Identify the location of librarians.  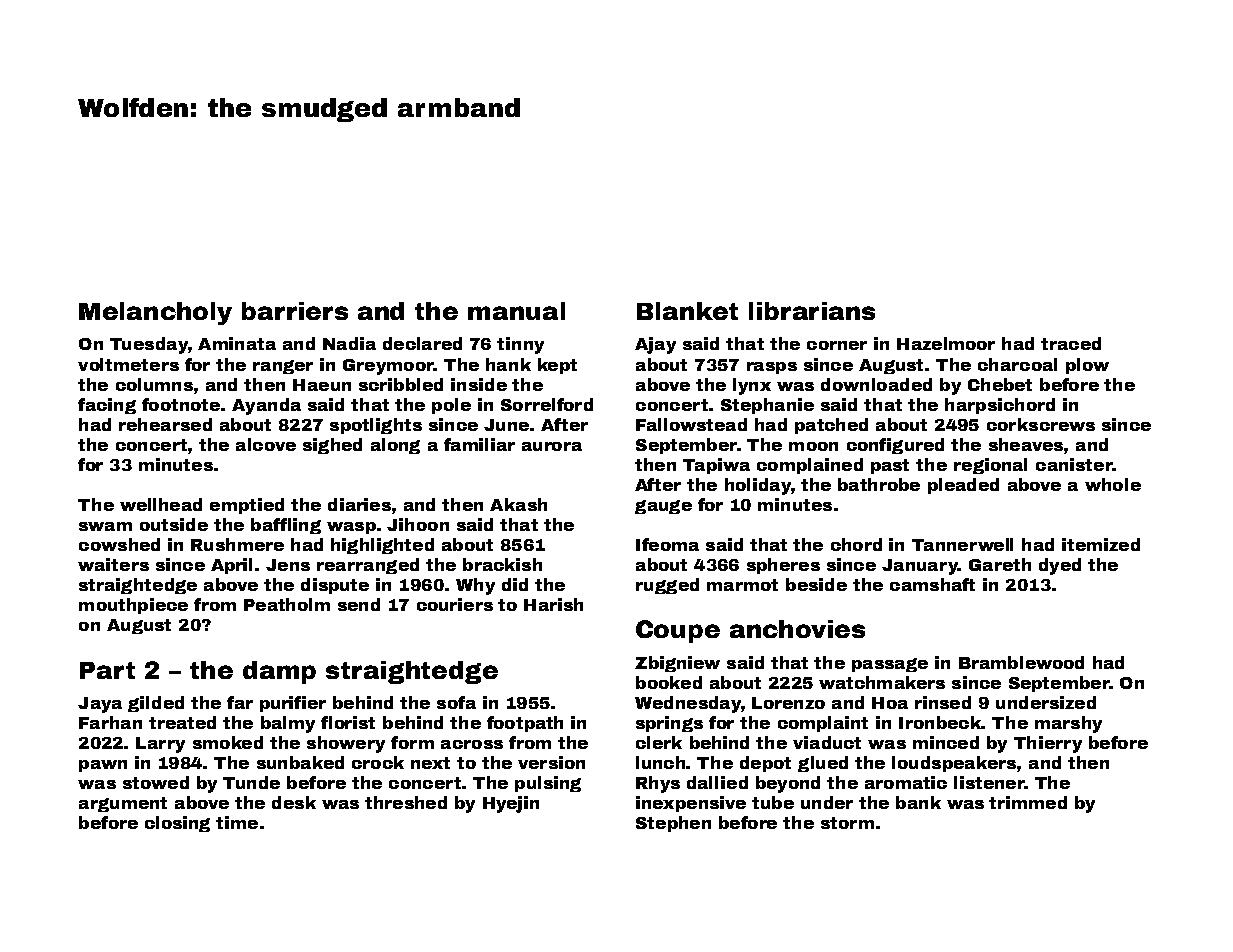
(812, 311).
